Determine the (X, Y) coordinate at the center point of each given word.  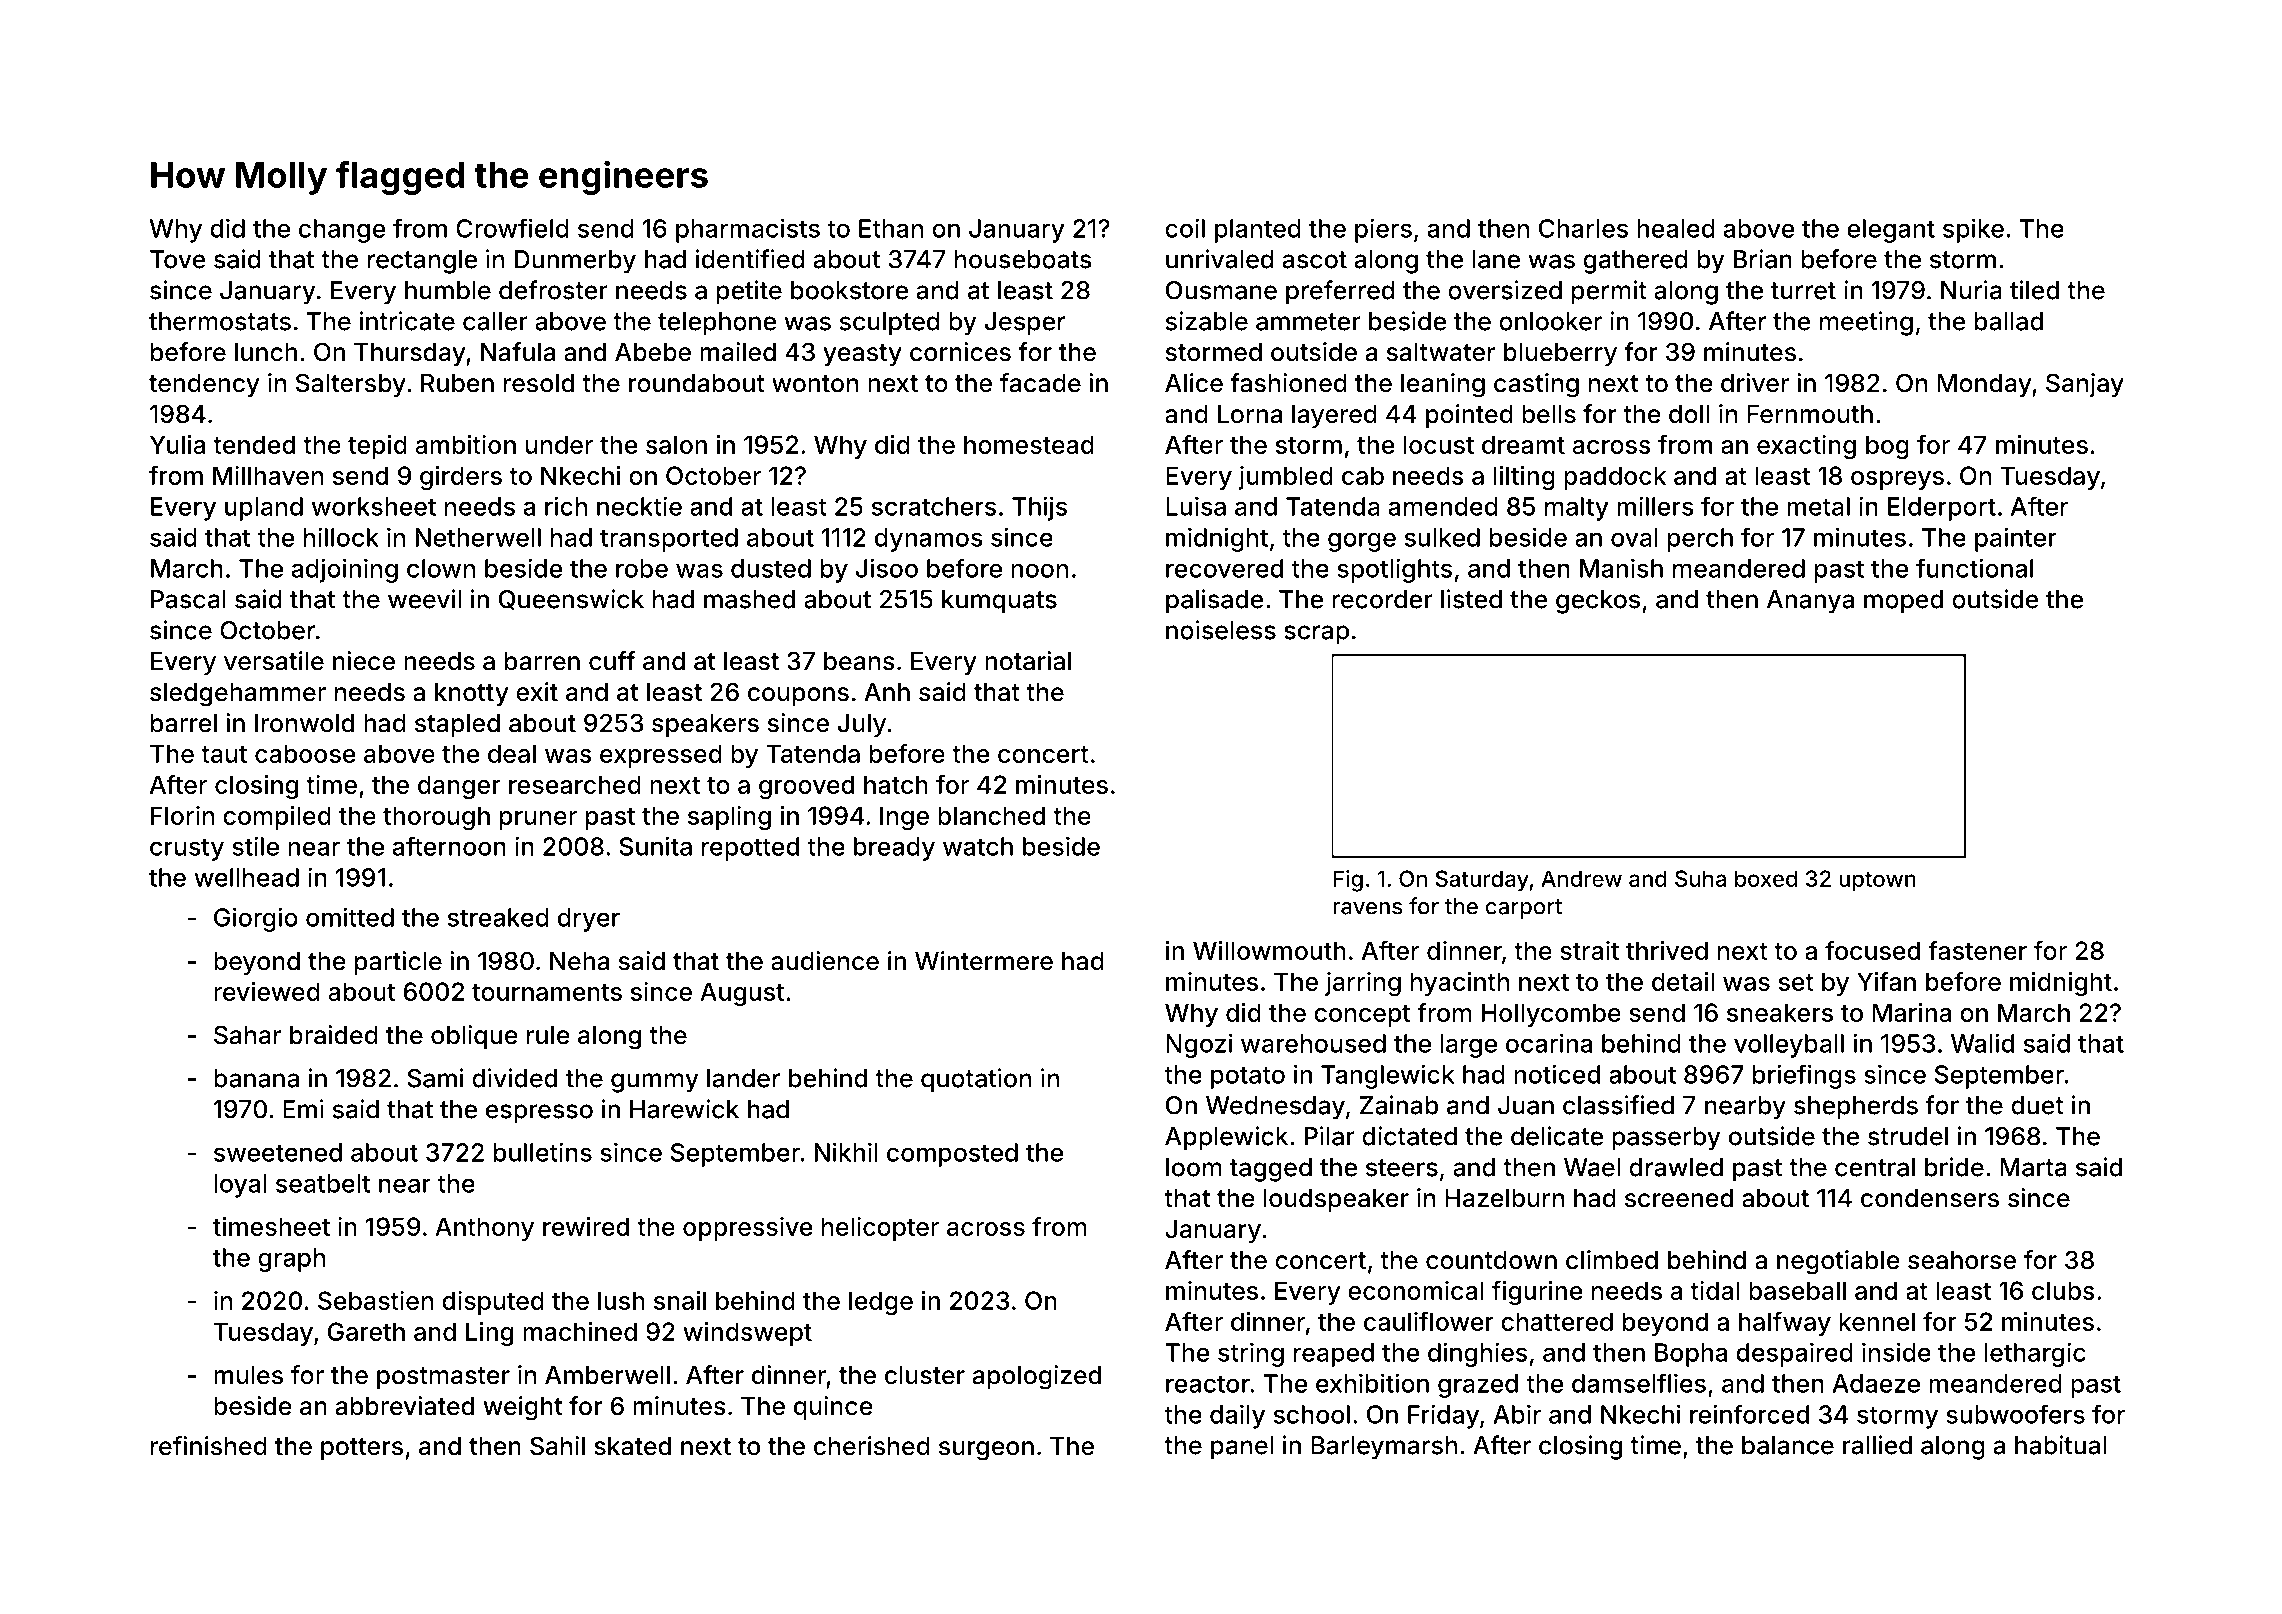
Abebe (653, 352)
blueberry (1560, 354)
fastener (1977, 950)
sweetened (278, 1152)
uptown (1877, 881)
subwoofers (2015, 1414)
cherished (872, 1446)
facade (1040, 383)
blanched (991, 815)
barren (542, 661)
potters (362, 1449)
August (742, 994)
